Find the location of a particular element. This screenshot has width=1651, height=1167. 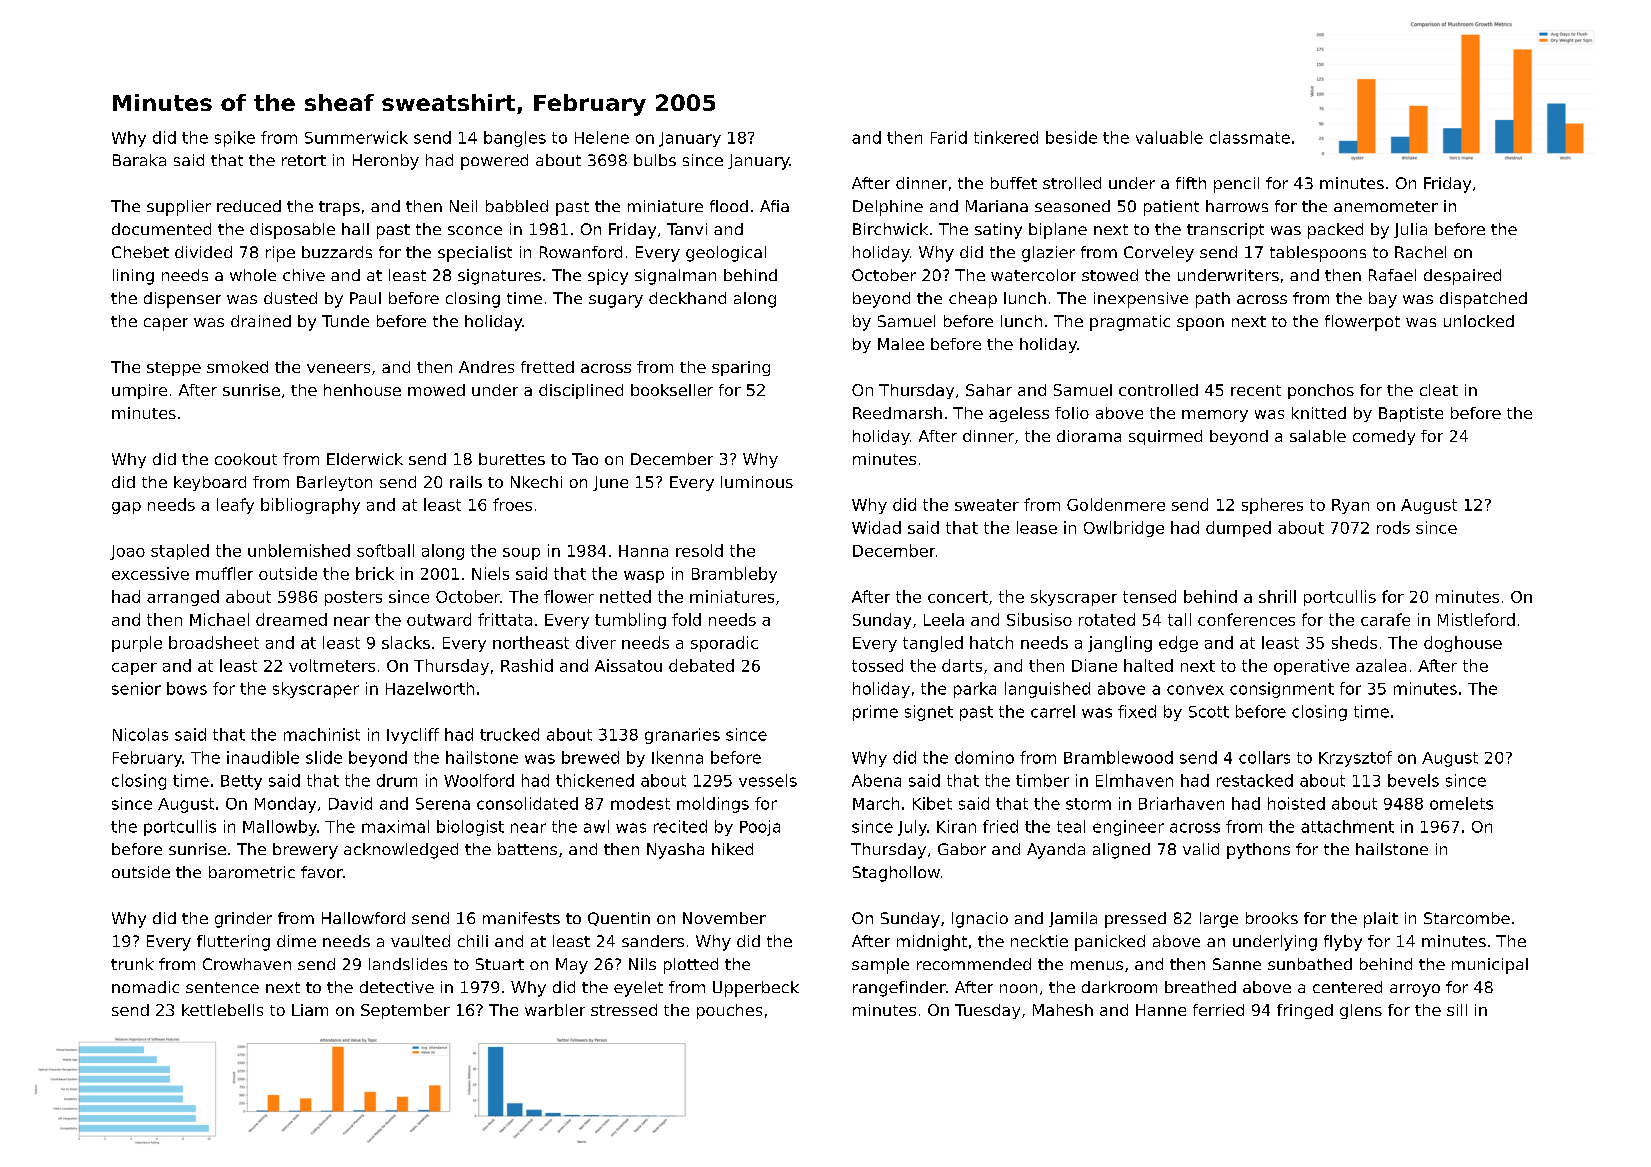

Brambleby is located at coordinates (734, 575).
